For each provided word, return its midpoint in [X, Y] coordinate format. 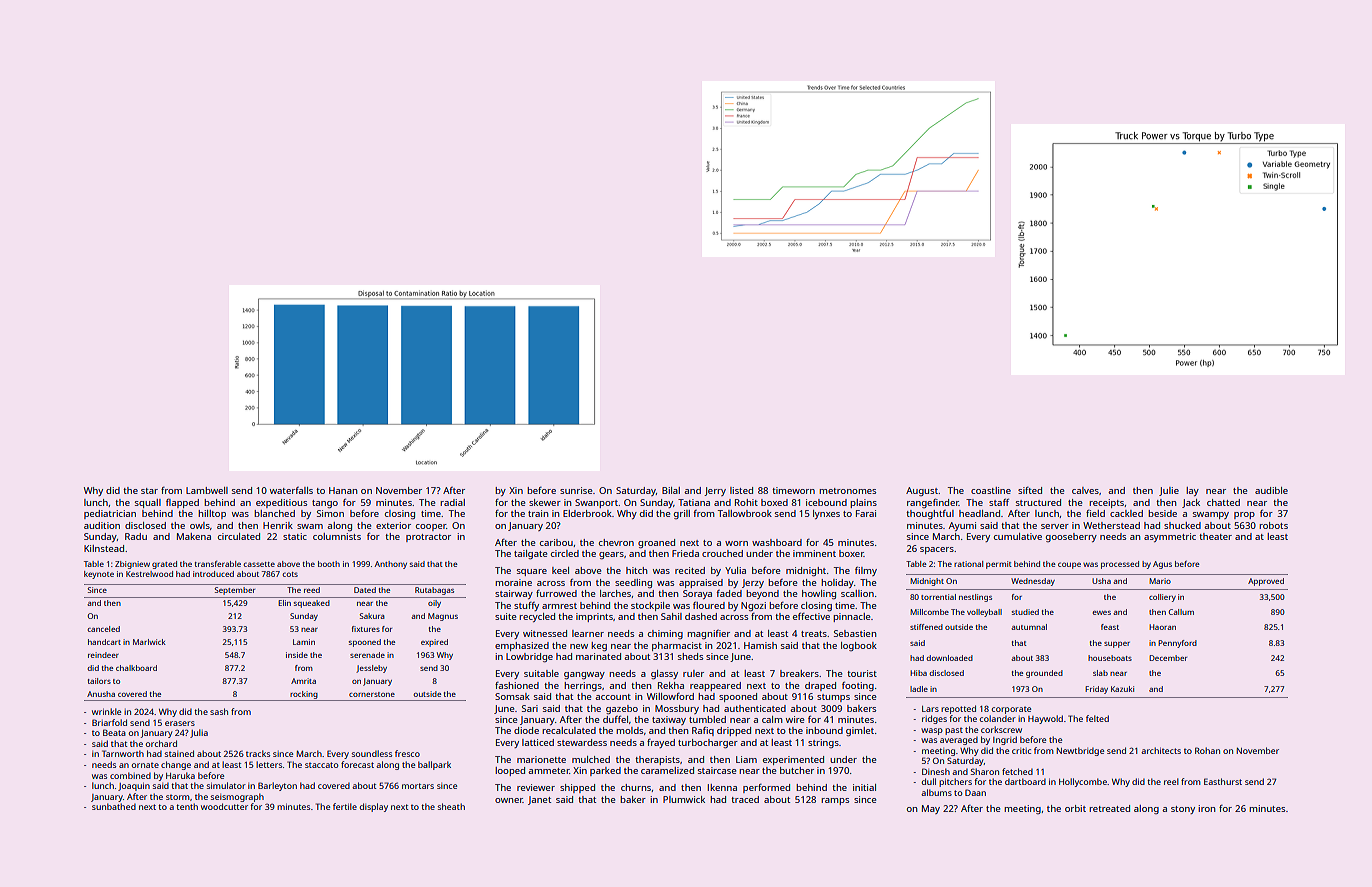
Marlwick [149, 642]
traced [745, 799]
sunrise [576, 490]
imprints [594, 617]
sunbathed [114, 806]
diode [526, 730]
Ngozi [753, 606]
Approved [1266, 582]
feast [1110, 627]
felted [1097, 718]
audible [1271, 490]
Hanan [343, 490]
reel [1171, 781]
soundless [372, 753]
